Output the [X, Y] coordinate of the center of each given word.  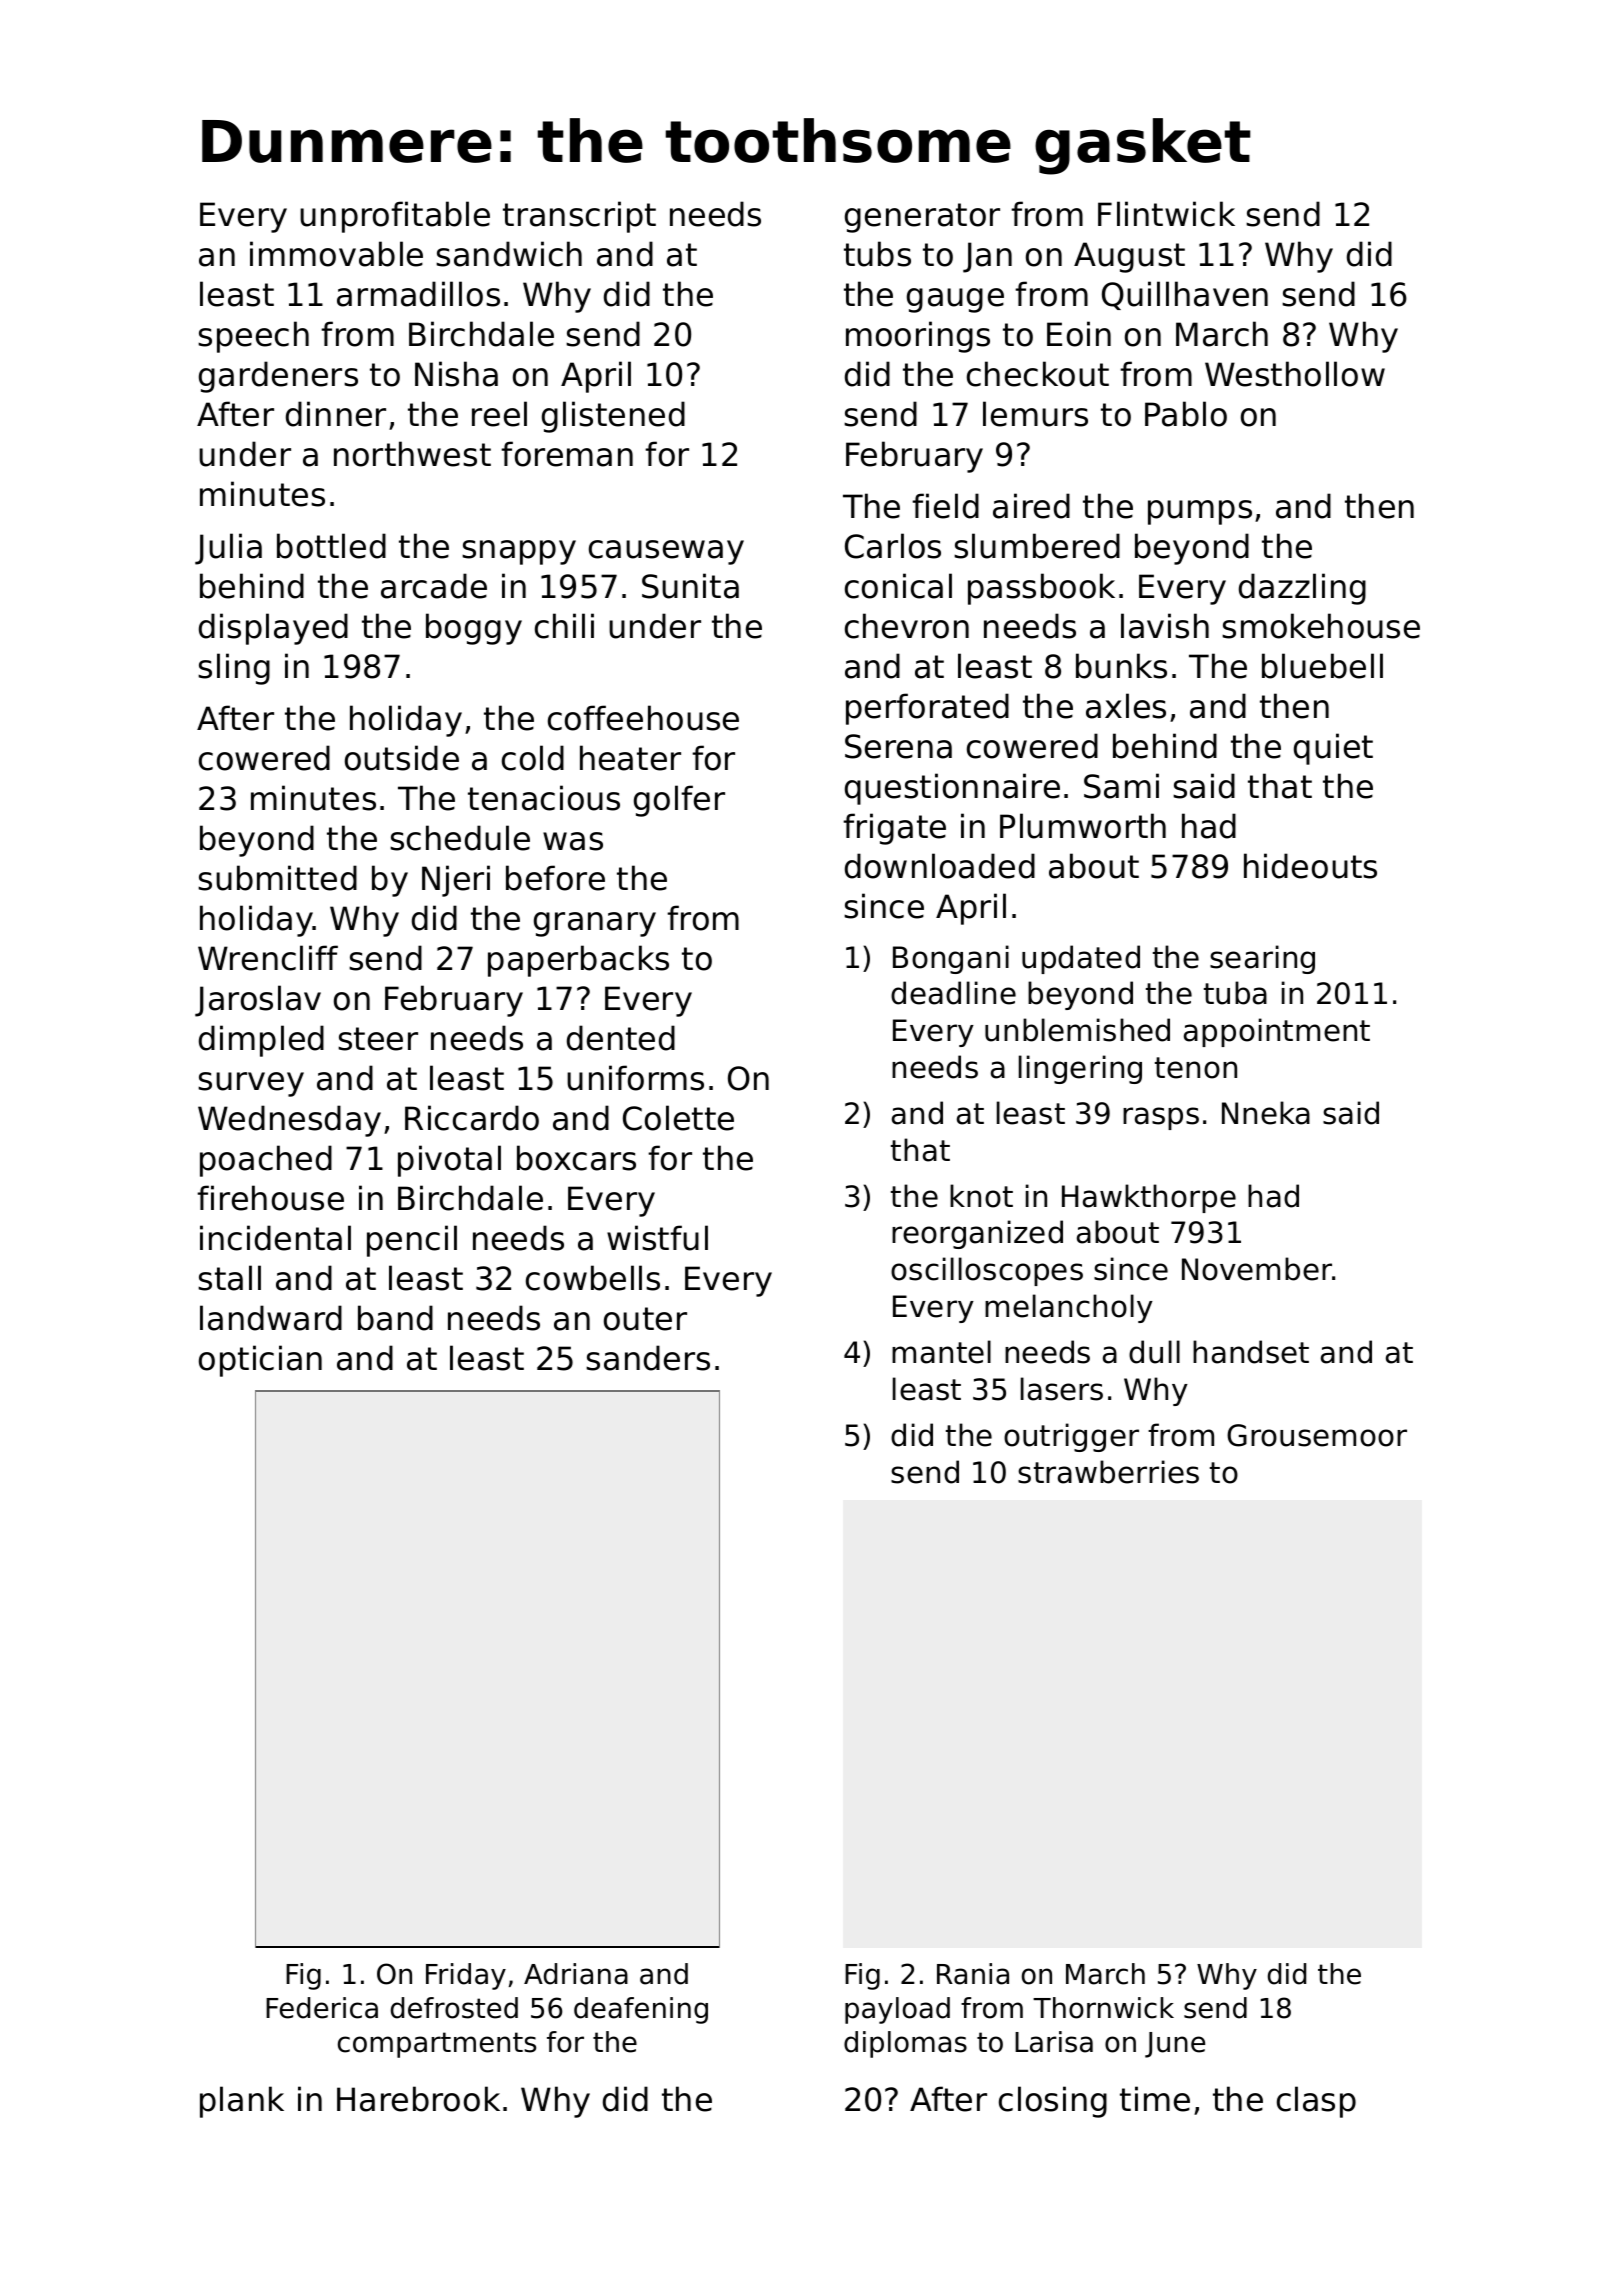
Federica [322, 2008]
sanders [648, 1358]
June [1175, 2045]
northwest [412, 454]
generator [922, 218]
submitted [277, 878]
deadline [953, 993]
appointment [1277, 1032]
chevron [907, 626]
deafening [641, 2010]
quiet [1333, 749]
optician [260, 1361]
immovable [336, 254]
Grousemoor [1317, 1435]
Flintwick [1166, 214]
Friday [466, 1976]
